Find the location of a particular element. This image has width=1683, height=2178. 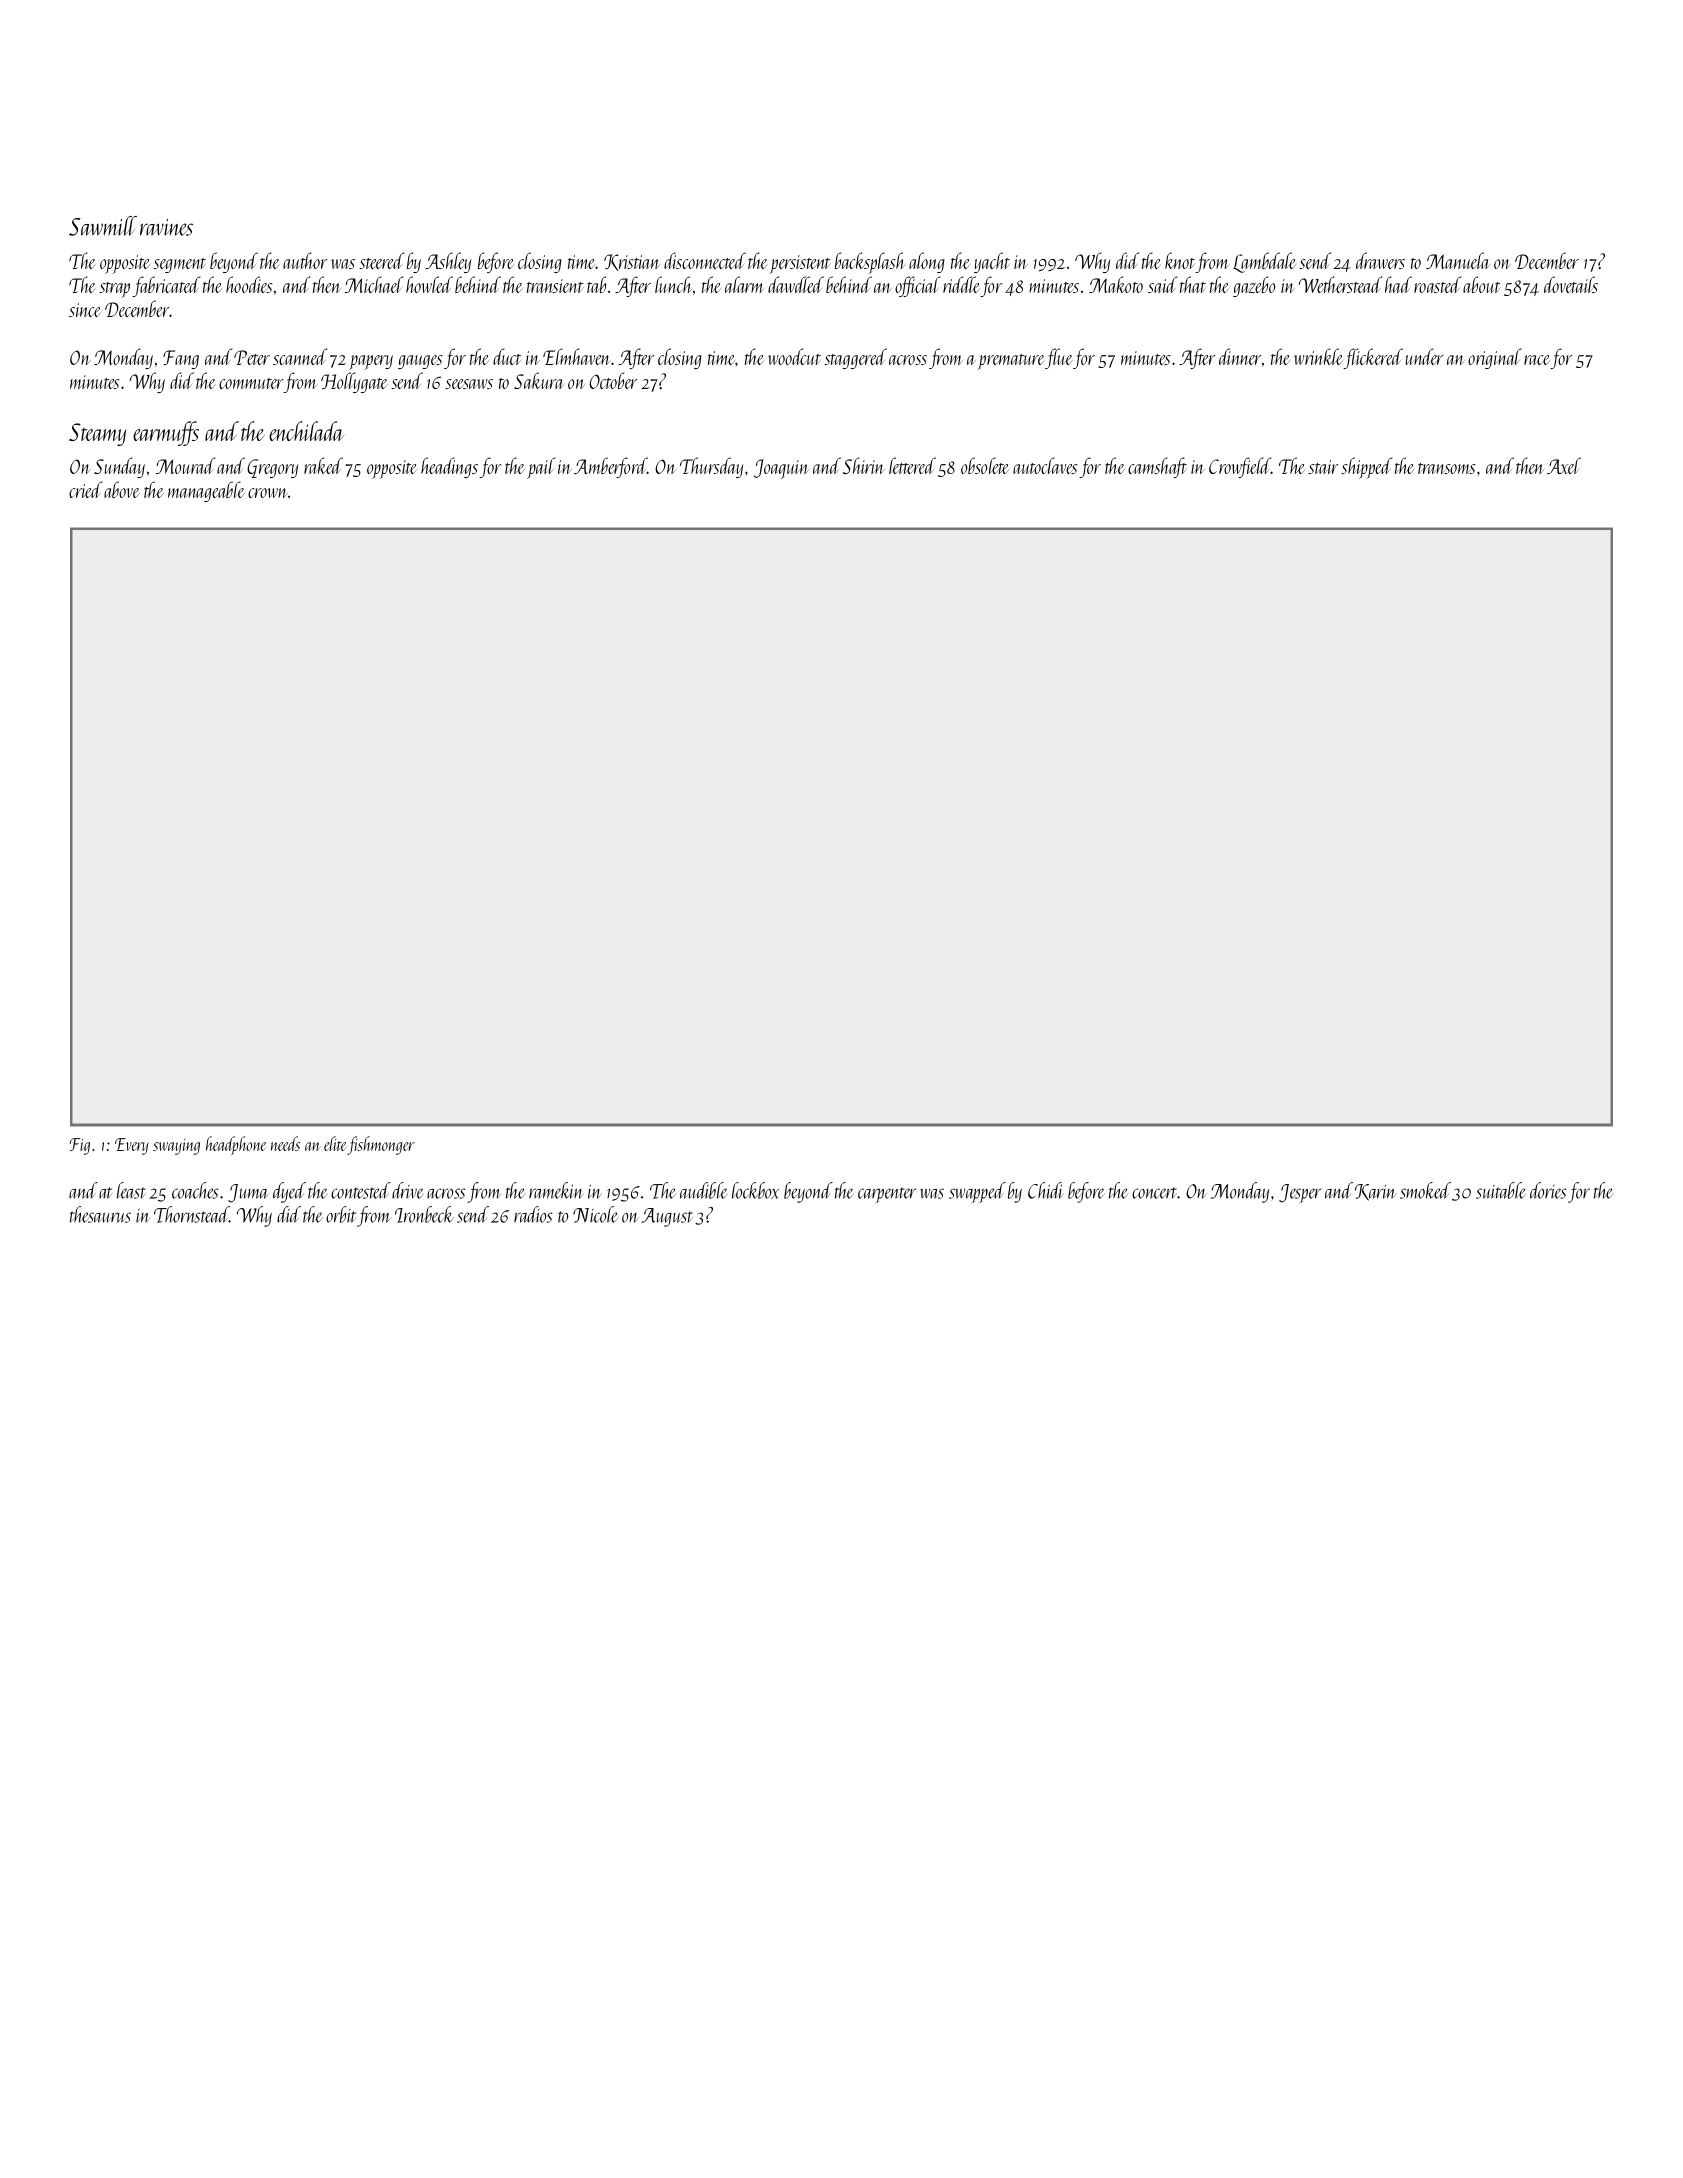

disconnected is located at coordinates (705, 260).
